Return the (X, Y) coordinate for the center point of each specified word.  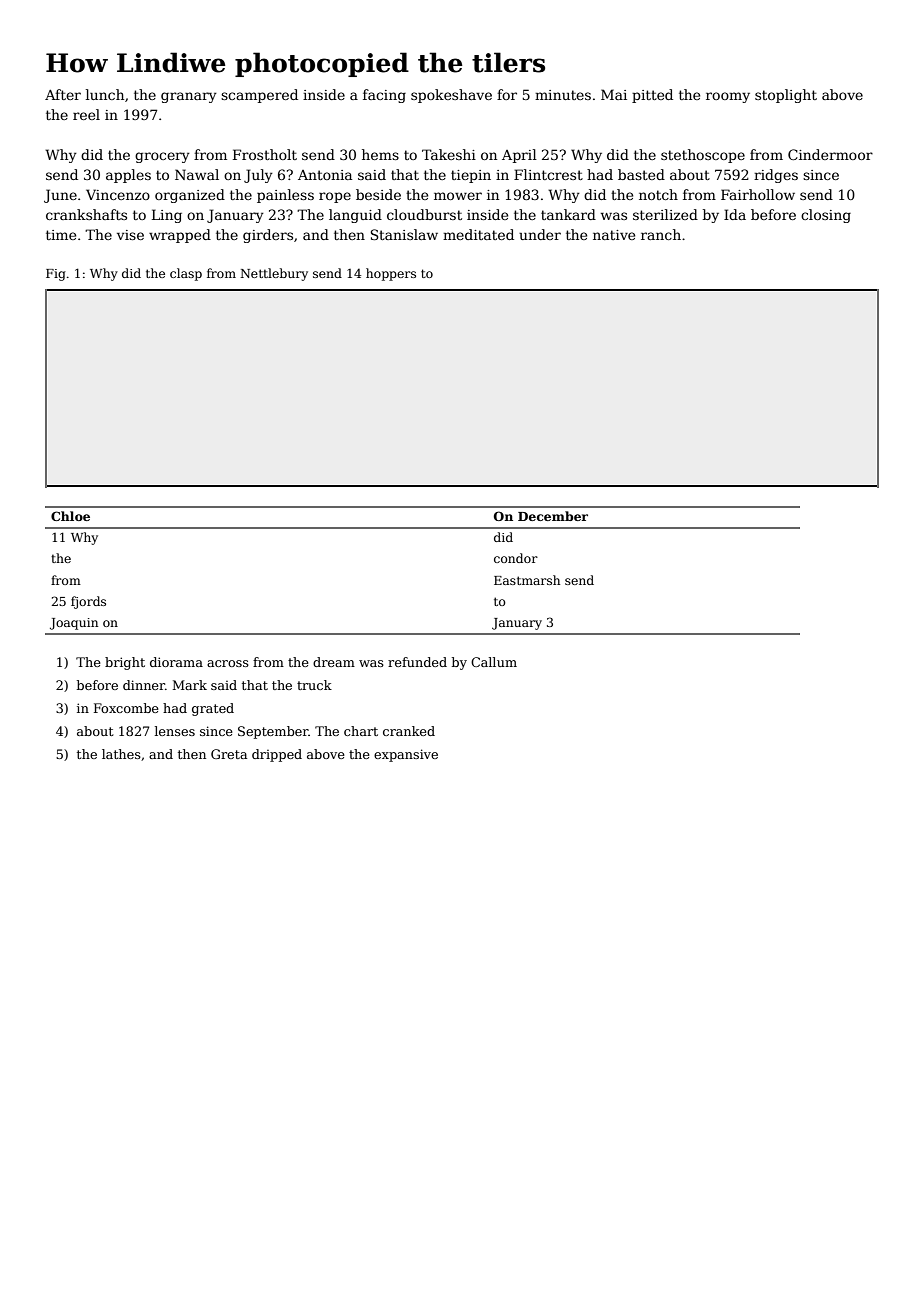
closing (826, 216)
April (519, 156)
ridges (776, 176)
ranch (661, 234)
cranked (409, 731)
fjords (88, 602)
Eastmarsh (527, 580)
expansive (406, 755)
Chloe (70, 516)
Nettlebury (274, 274)
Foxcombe (126, 708)
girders (268, 236)
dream (334, 662)
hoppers (391, 274)
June (60, 196)
